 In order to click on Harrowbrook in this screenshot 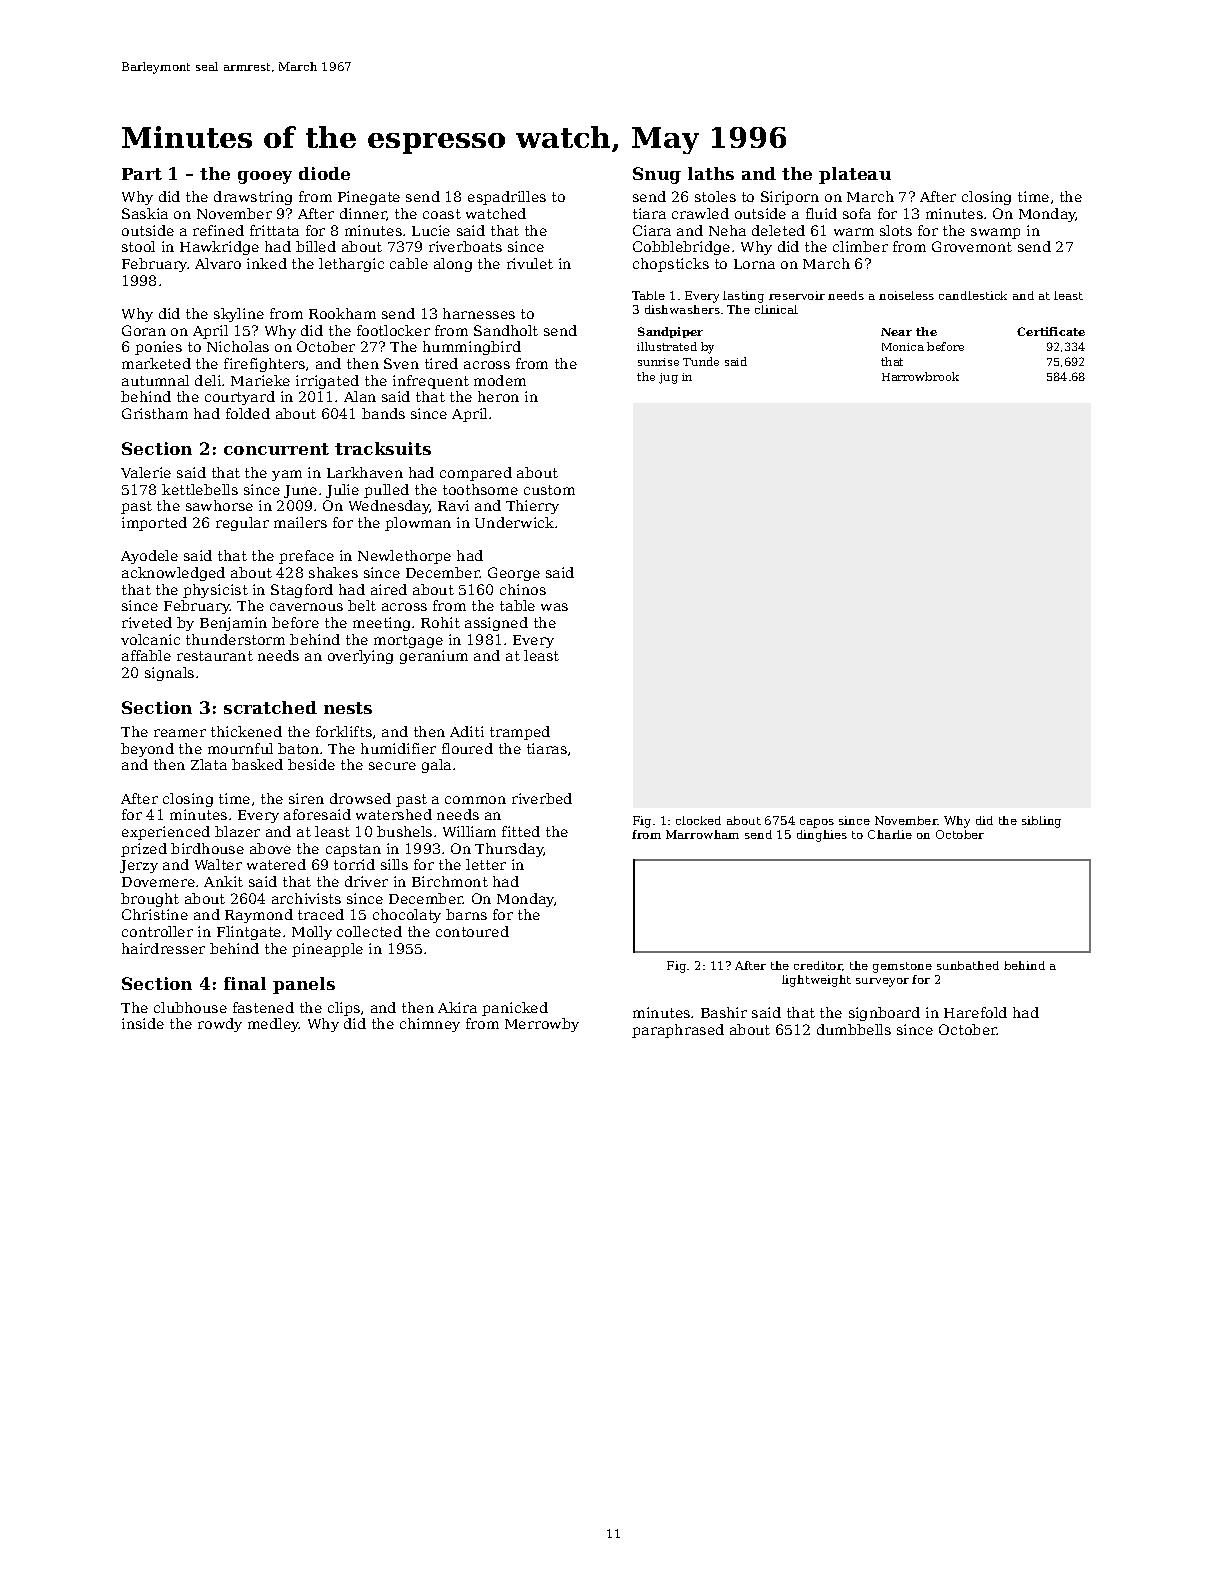, I will do `click(920, 376)`.
